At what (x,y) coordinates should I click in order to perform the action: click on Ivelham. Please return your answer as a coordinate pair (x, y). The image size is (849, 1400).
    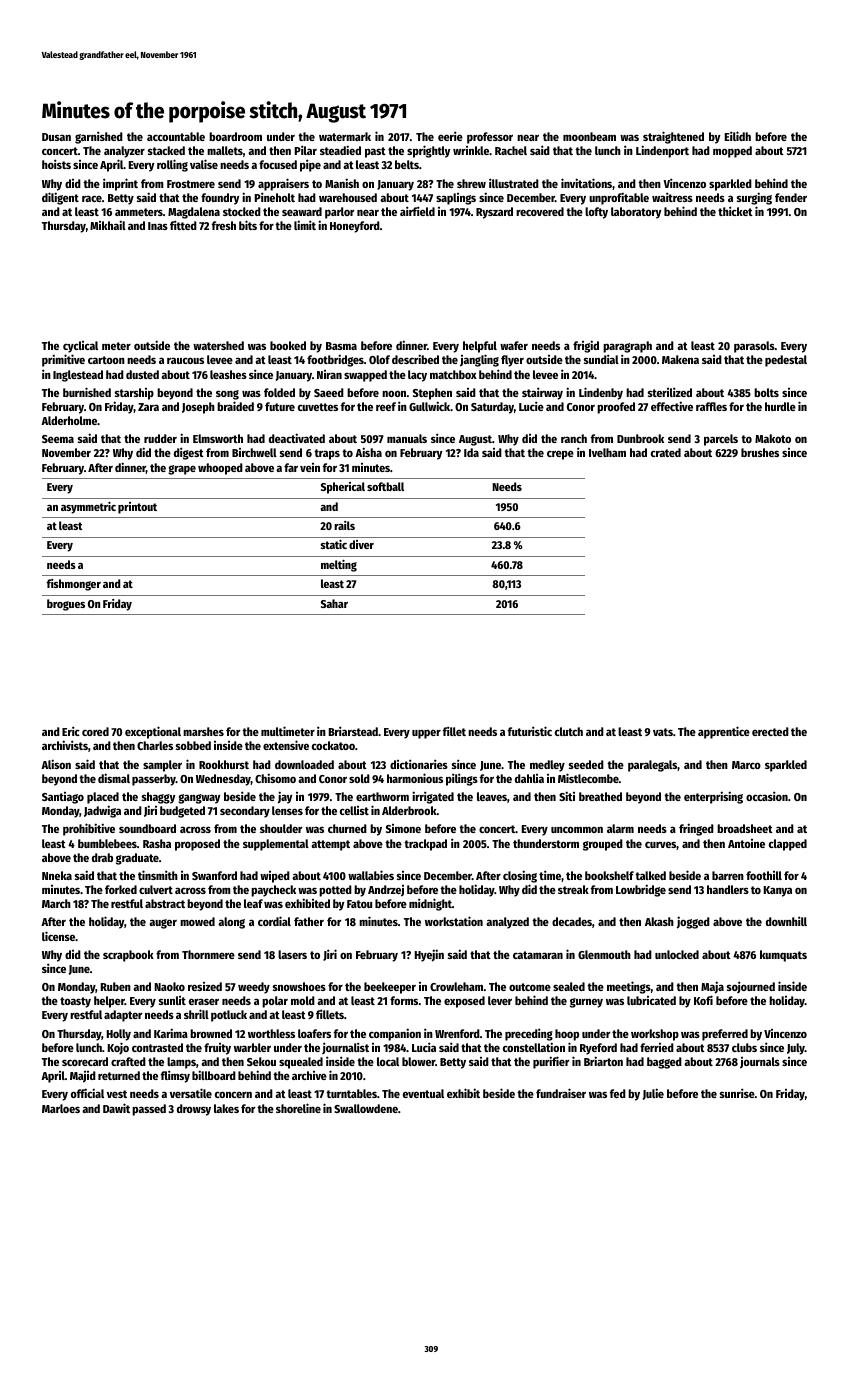
    Looking at the image, I should click on (607, 452).
